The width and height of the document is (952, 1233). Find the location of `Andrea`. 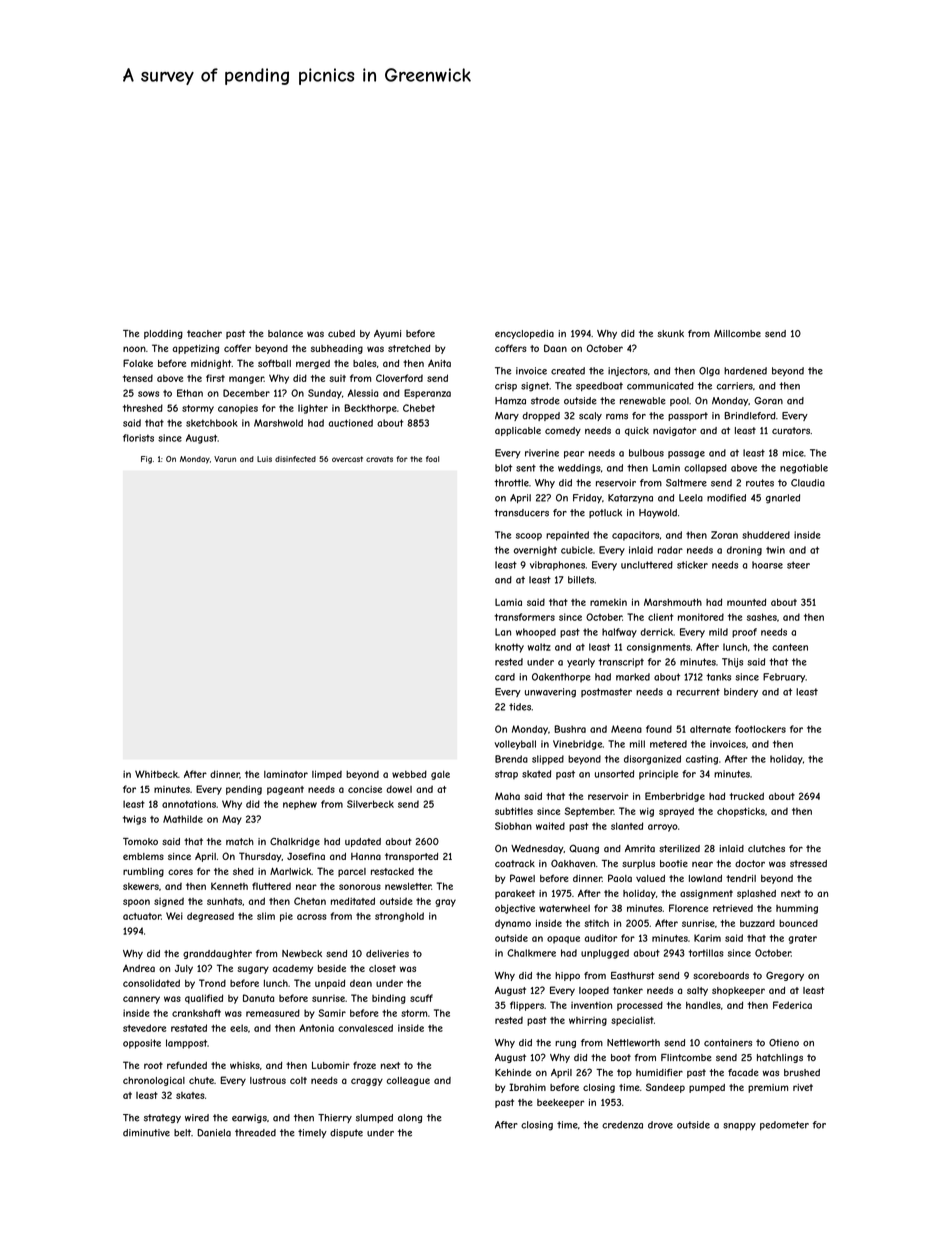

Andrea is located at coordinates (139, 968).
